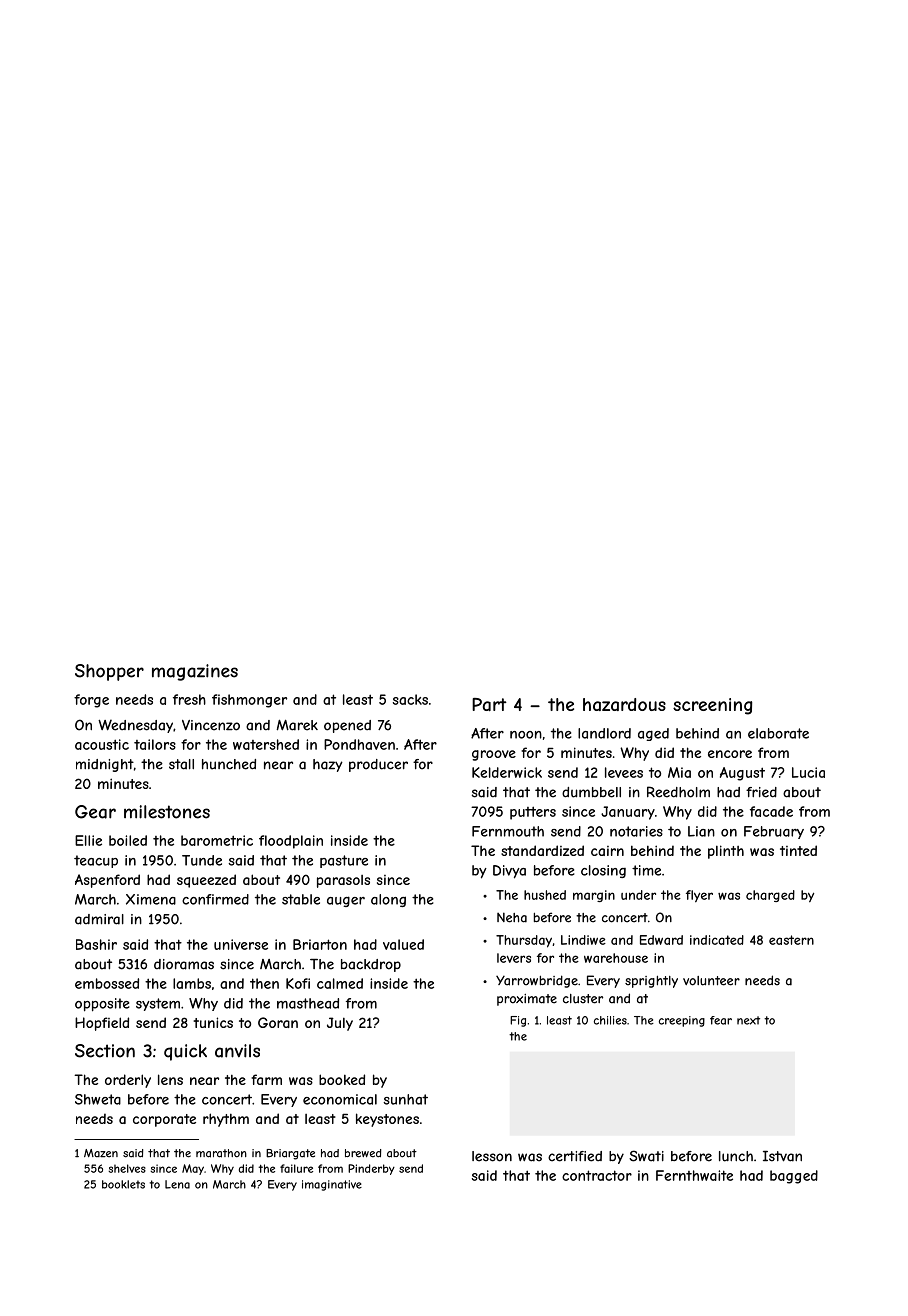  Describe the element at coordinates (653, 734) in the document. I see `aged` at that location.
